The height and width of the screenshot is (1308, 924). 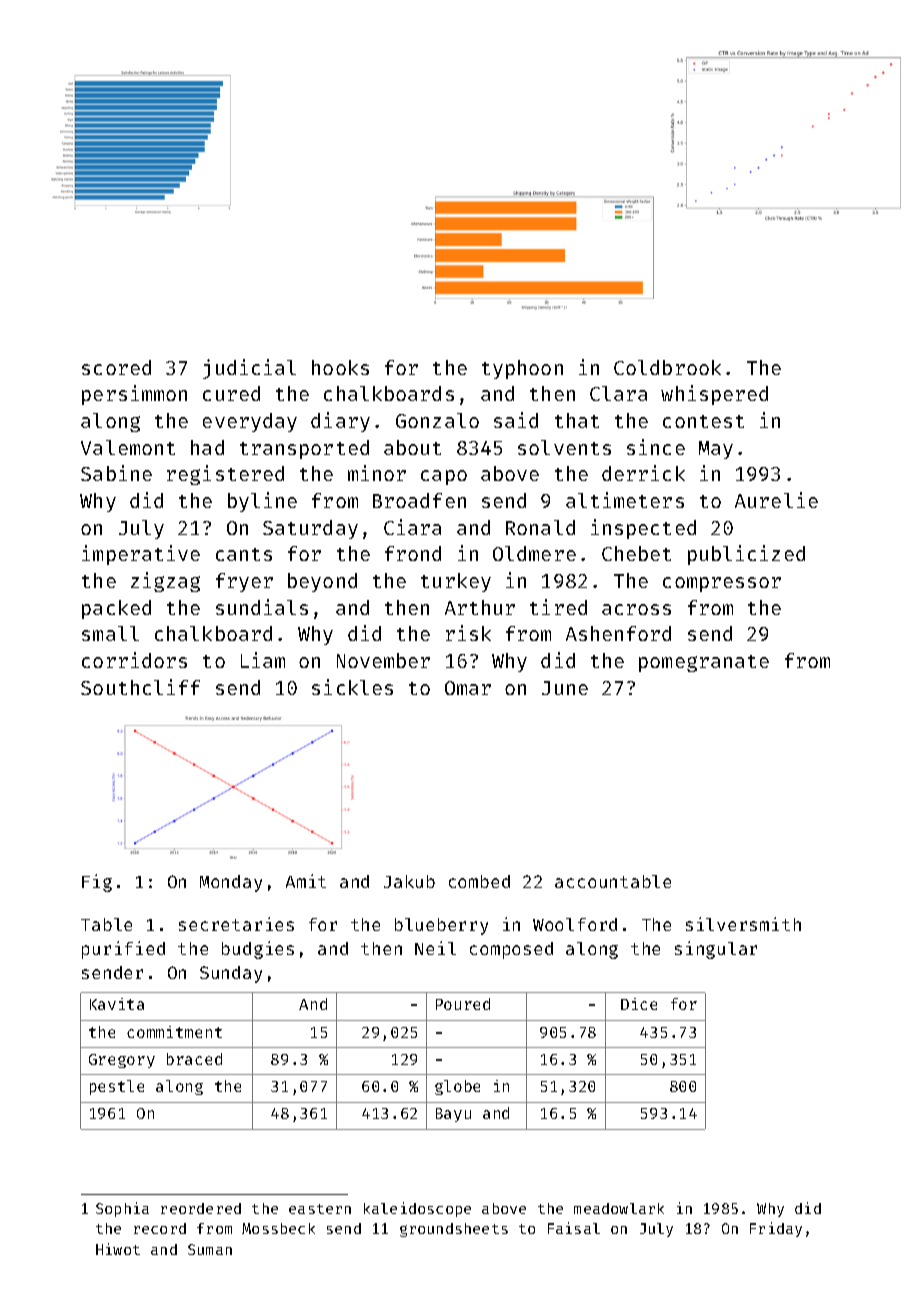 I want to click on budgies, so click(x=258, y=950).
